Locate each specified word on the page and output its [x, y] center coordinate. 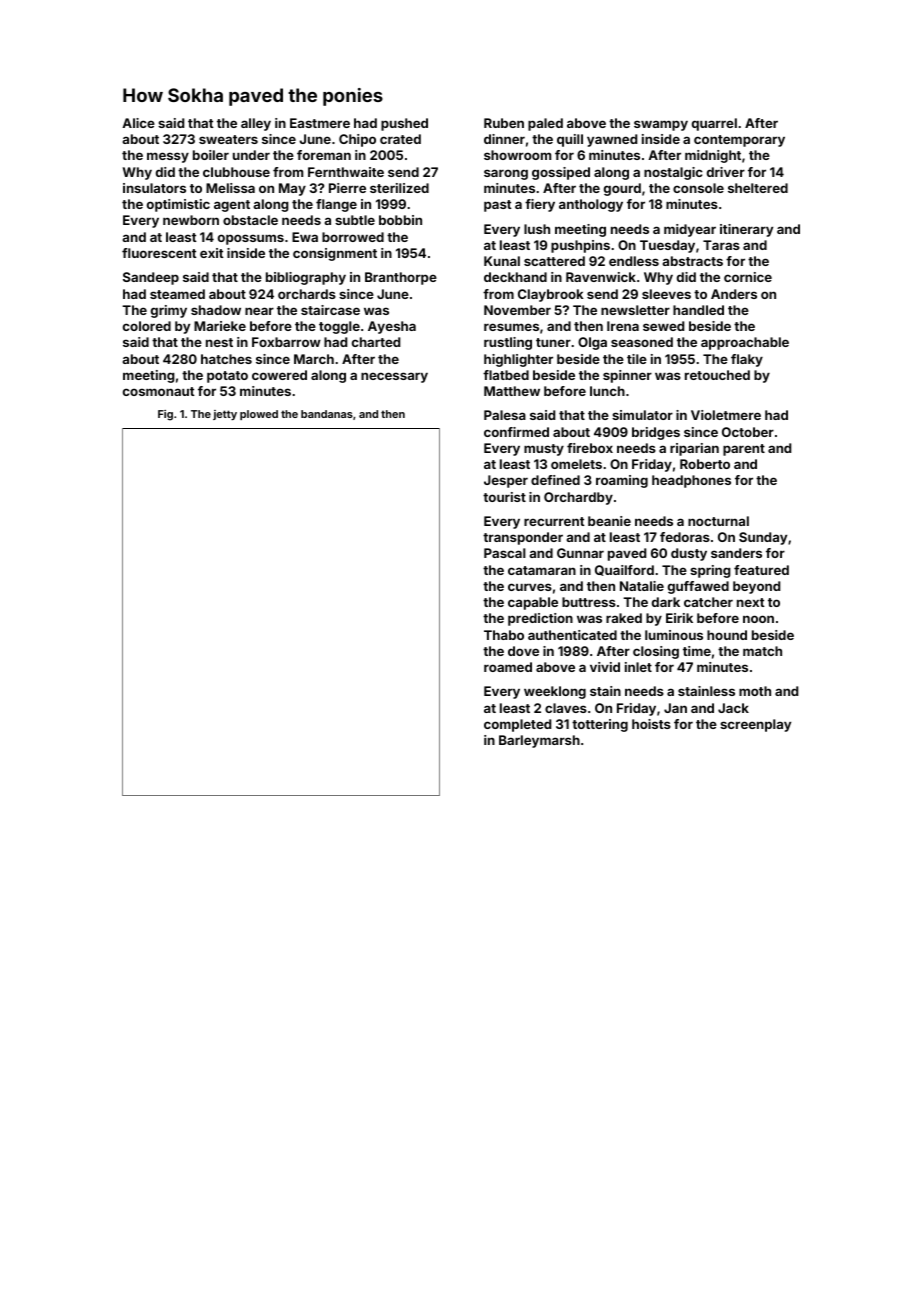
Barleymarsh [539, 741]
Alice [138, 123]
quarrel [714, 124]
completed [517, 725]
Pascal [505, 553]
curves [530, 587]
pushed [404, 124]
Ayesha [392, 327]
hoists [651, 724]
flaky [747, 360]
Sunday [763, 538]
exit [212, 253]
